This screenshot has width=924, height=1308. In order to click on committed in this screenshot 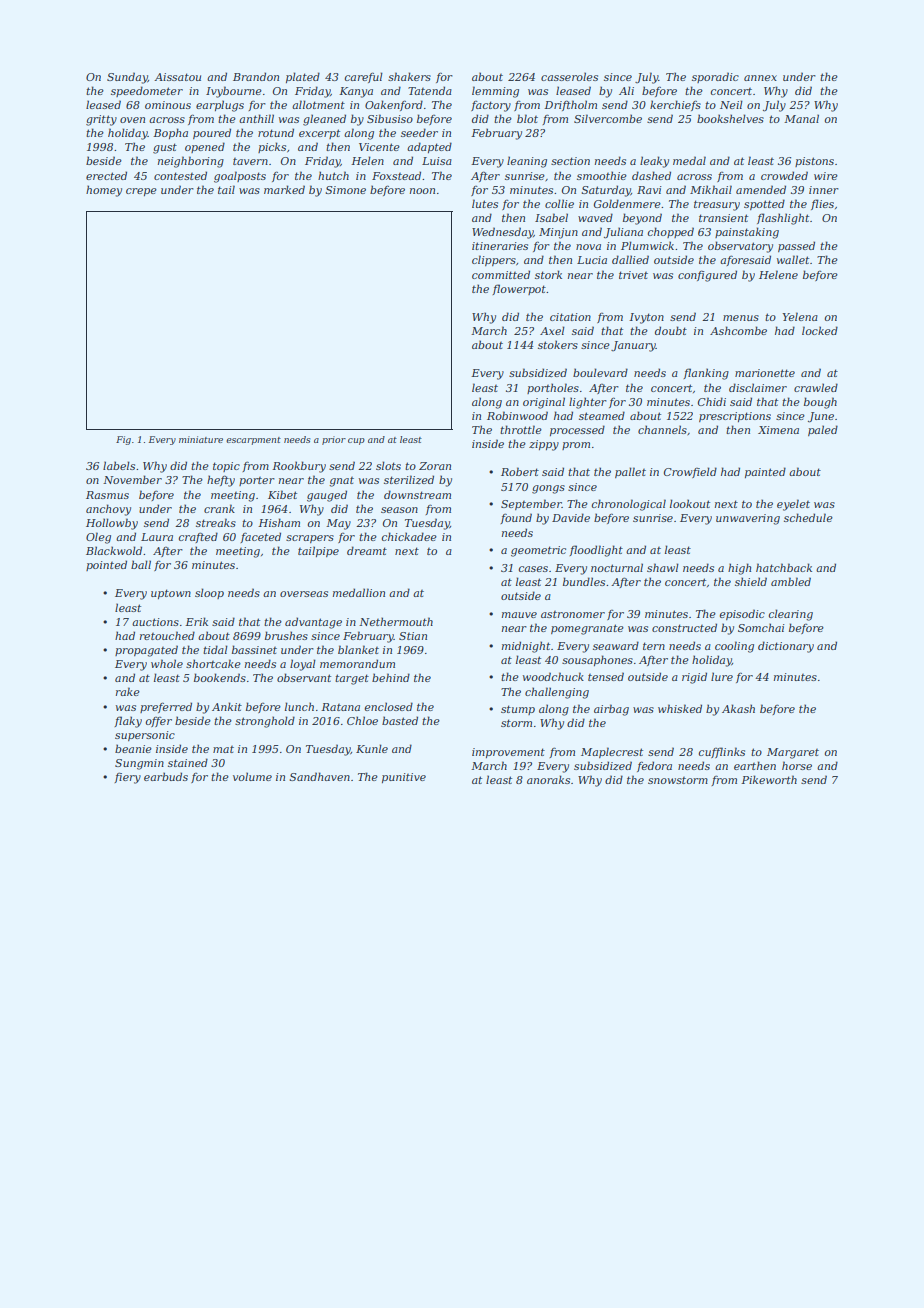, I will do `click(501, 274)`.
